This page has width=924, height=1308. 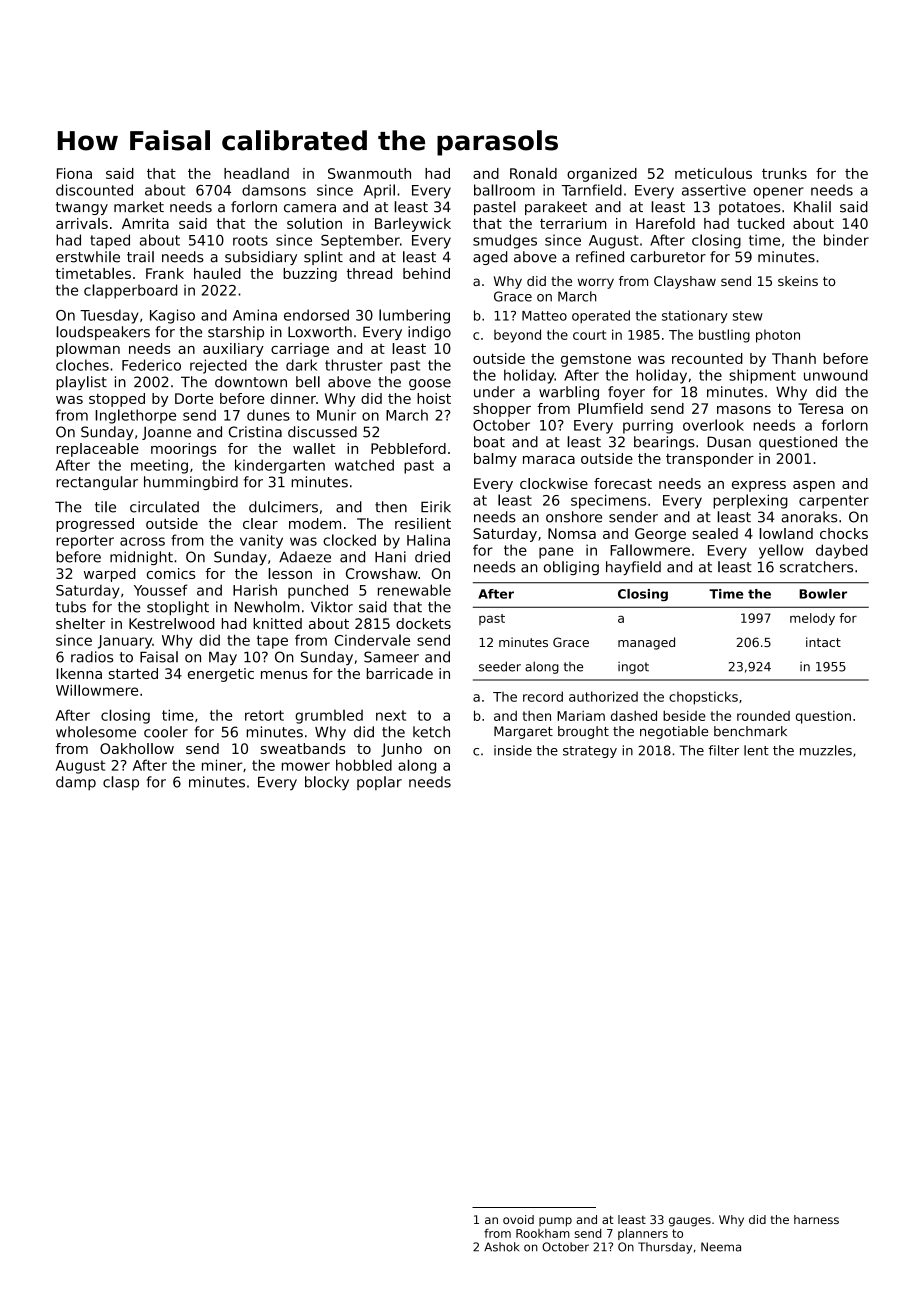 What do you see at coordinates (543, 1233) in the page?
I see `Rookham` at bounding box center [543, 1233].
